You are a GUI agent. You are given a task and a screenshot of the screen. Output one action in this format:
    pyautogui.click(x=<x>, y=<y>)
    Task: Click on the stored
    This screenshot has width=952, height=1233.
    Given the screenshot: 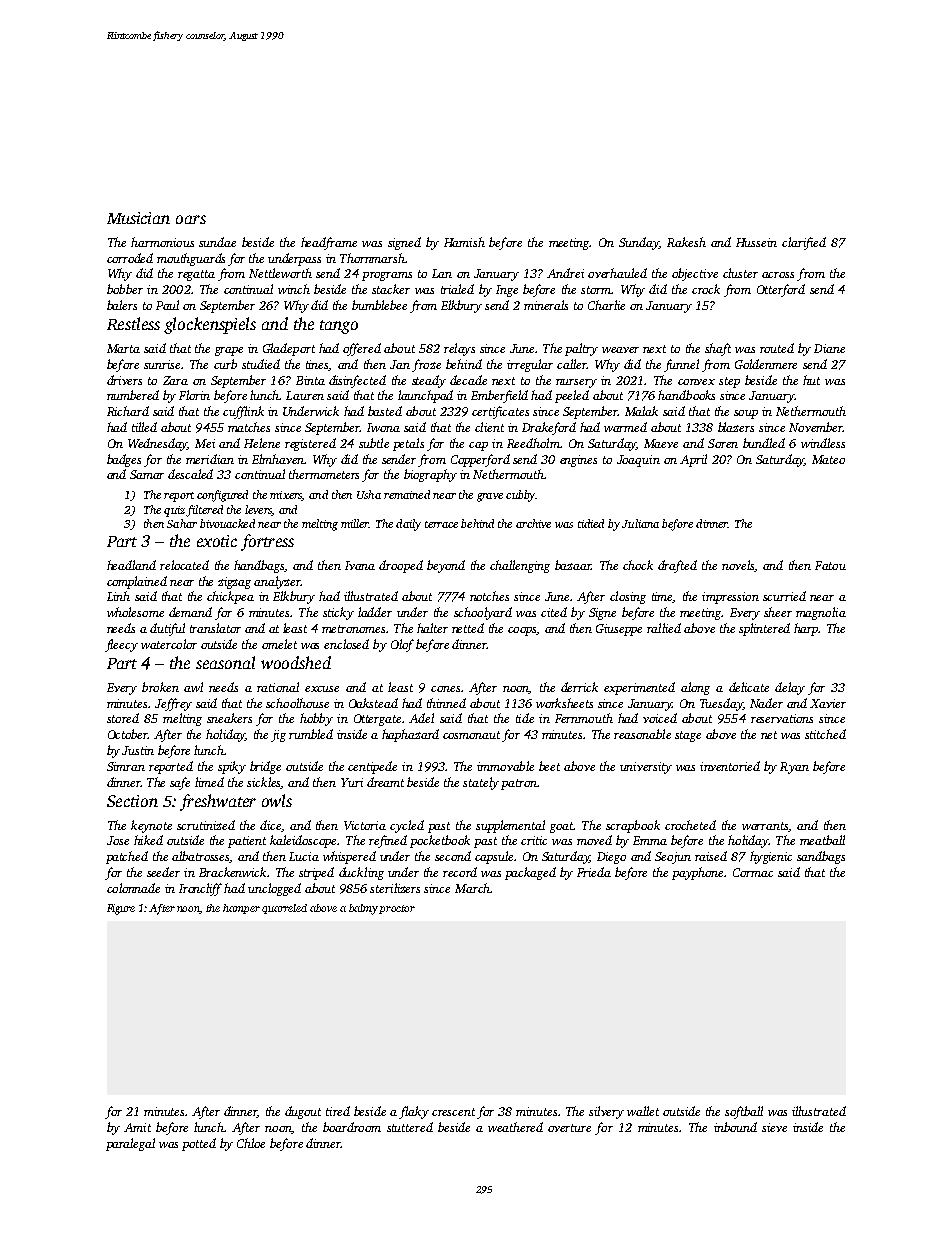 What is the action you would take?
    pyautogui.click(x=123, y=718)
